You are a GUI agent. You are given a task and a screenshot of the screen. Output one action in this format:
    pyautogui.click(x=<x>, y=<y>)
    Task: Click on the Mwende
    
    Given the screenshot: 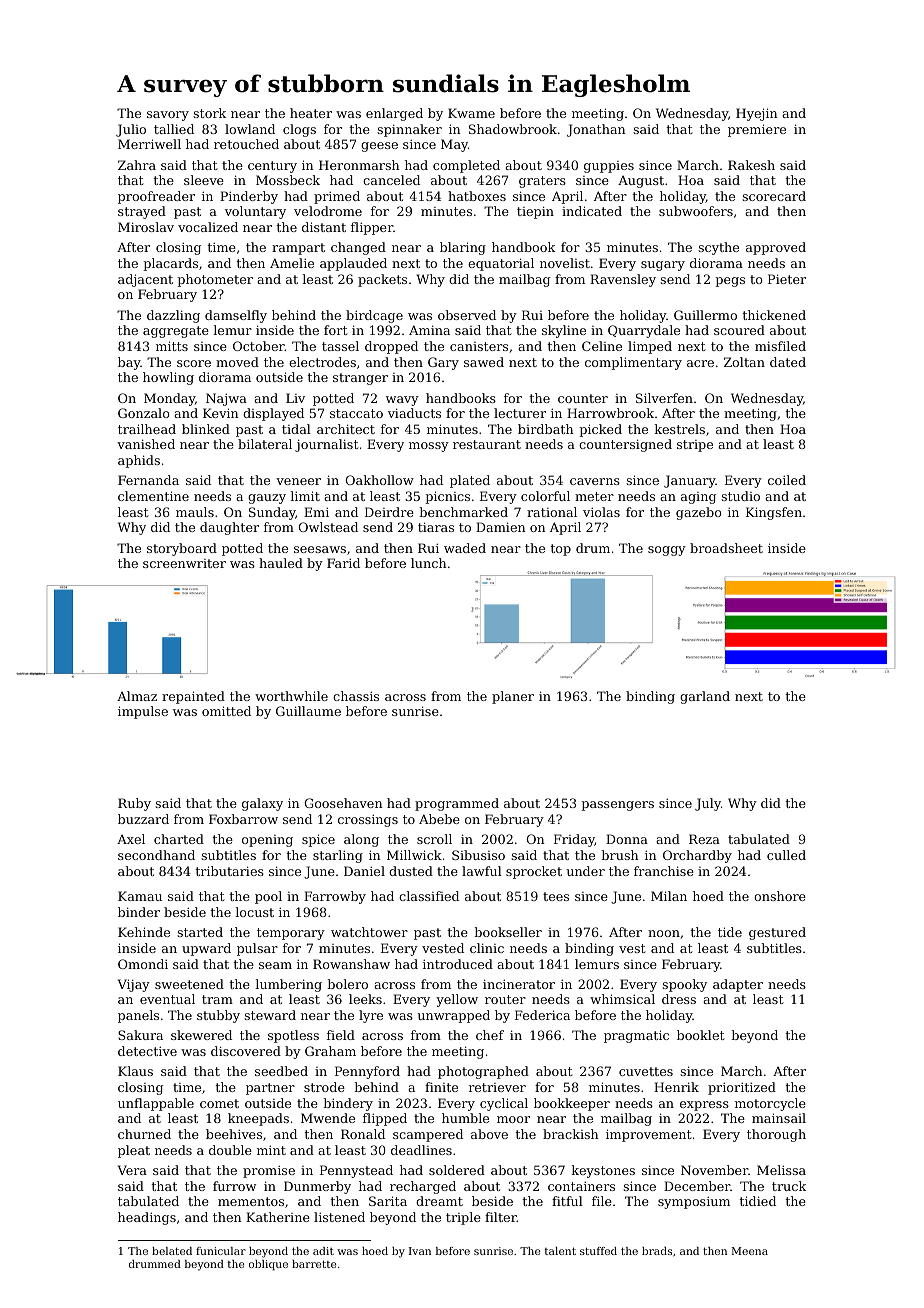 What is the action you would take?
    pyautogui.click(x=328, y=1118)
